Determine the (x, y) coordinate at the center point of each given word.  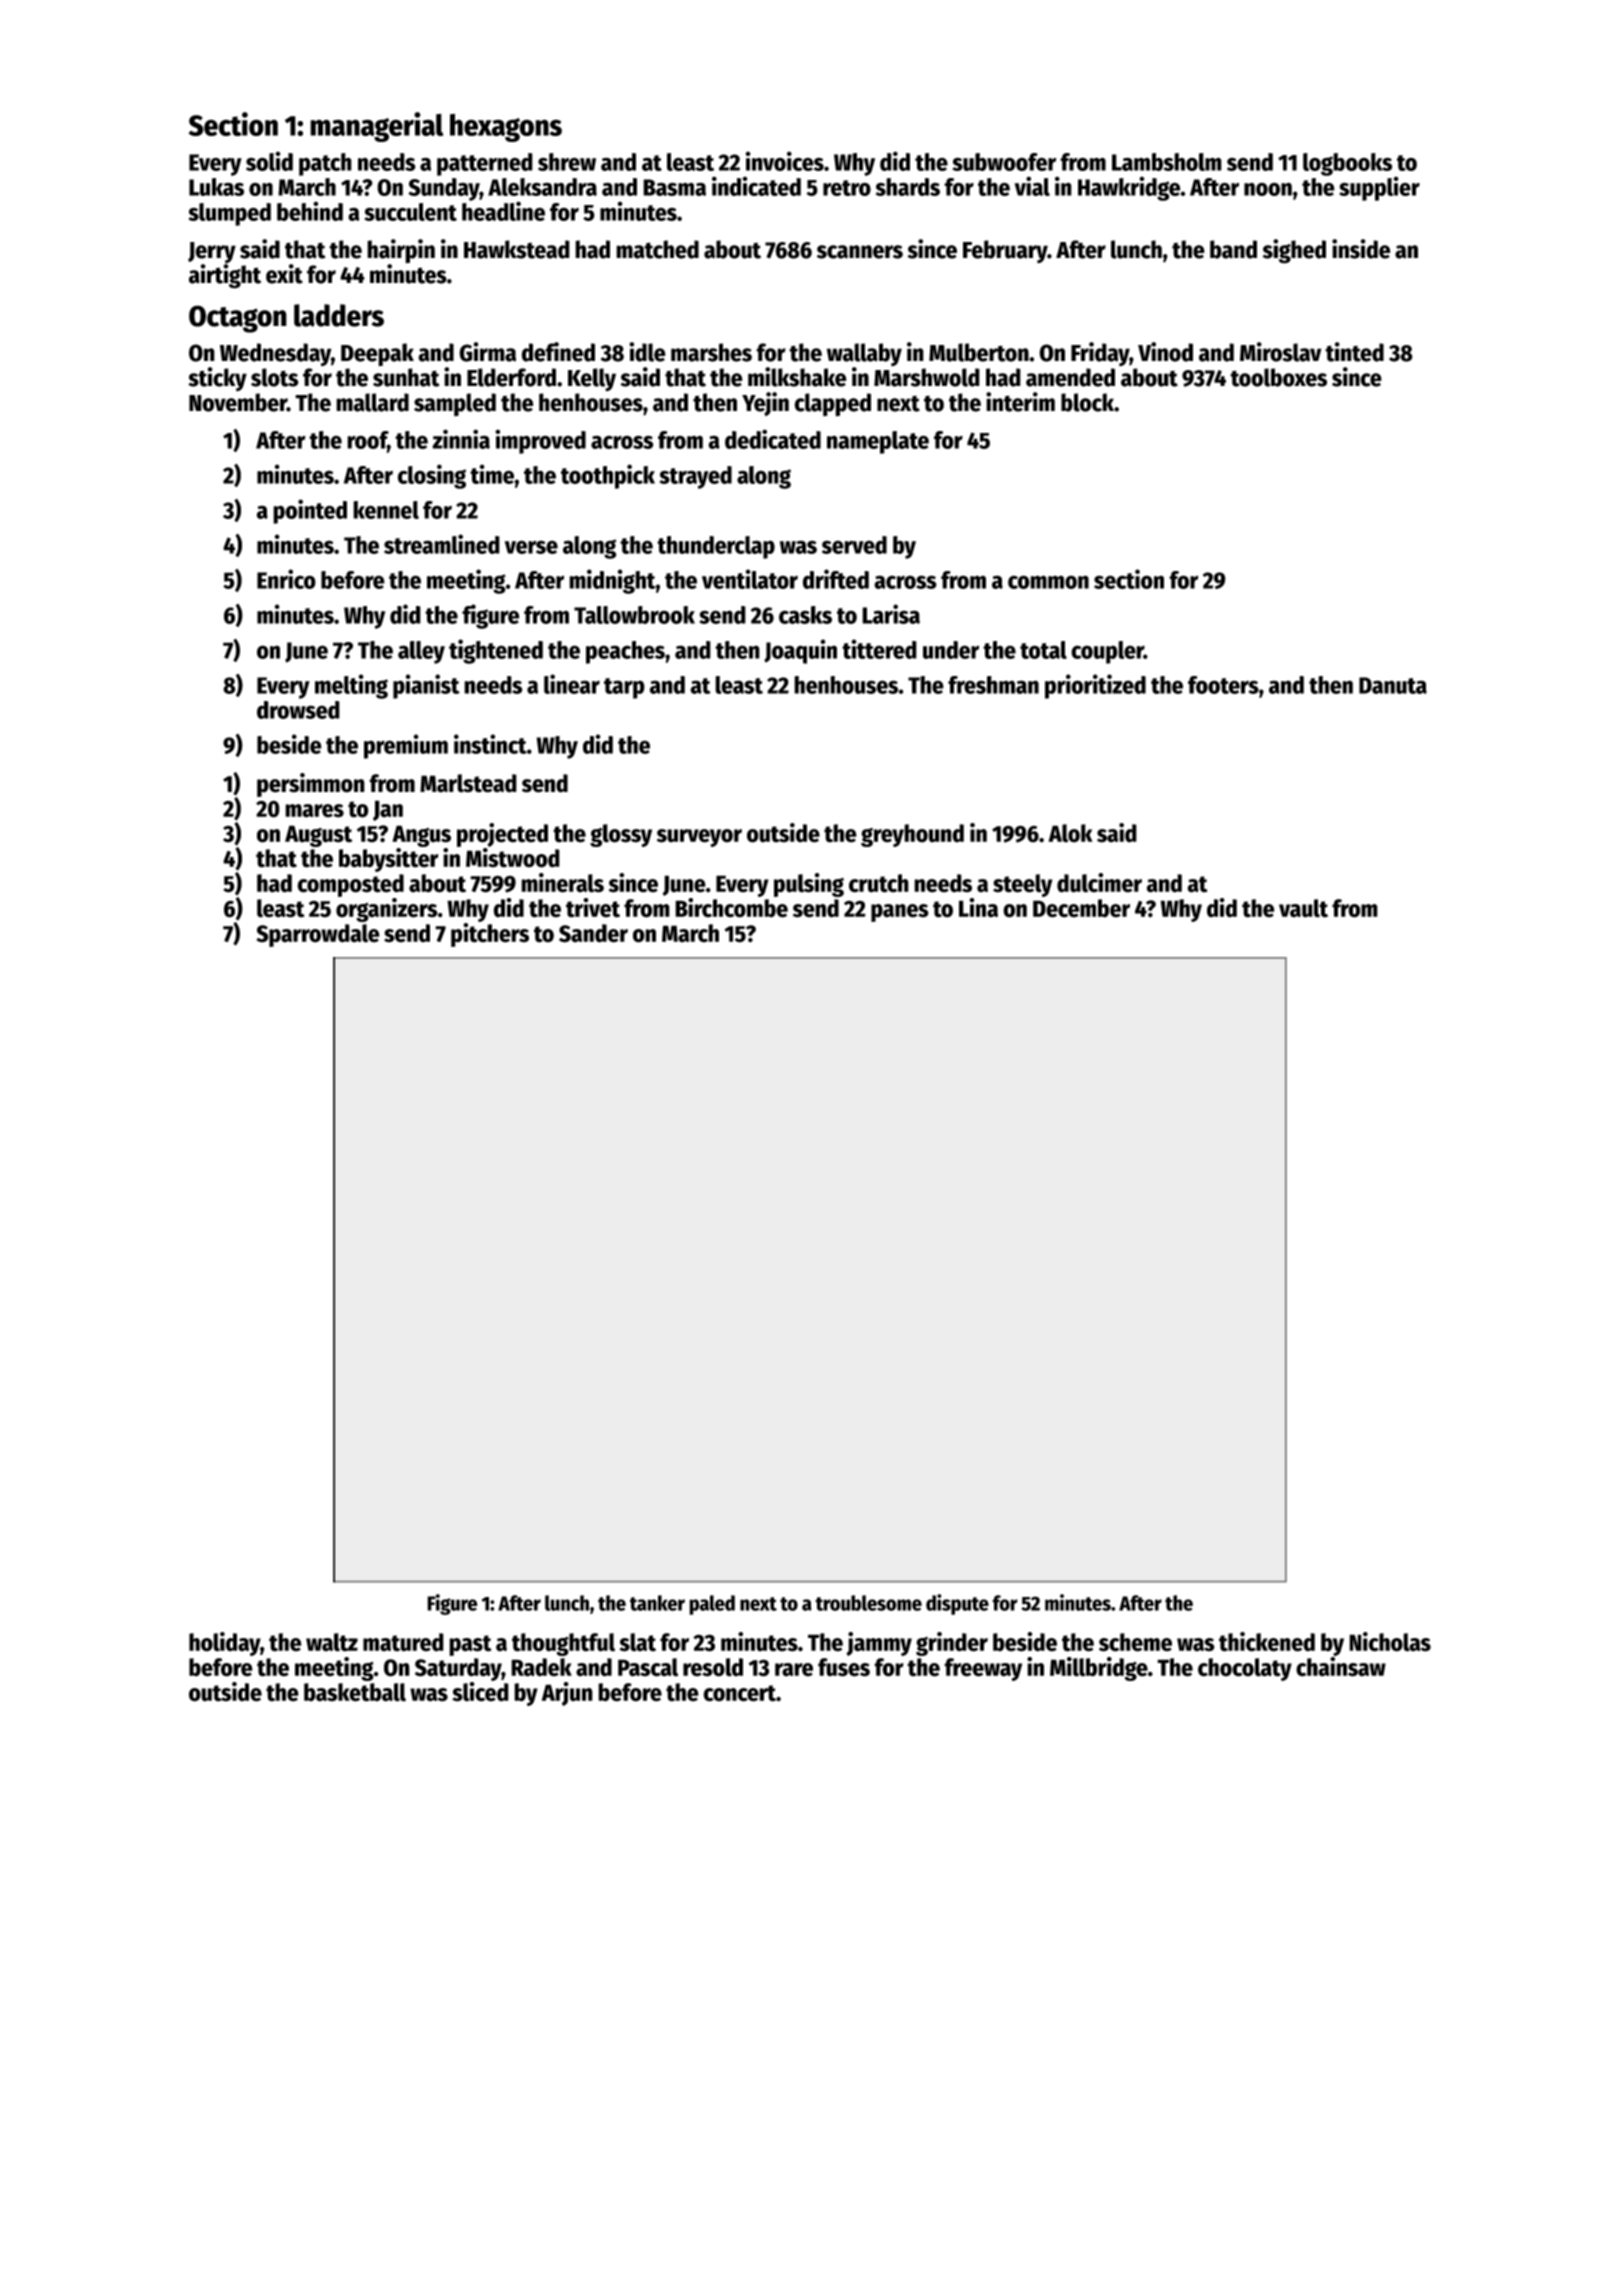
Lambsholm (1167, 162)
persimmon (311, 785)
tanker (657, 1603)
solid (269, 161)
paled (712, 1605)
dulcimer (1099, 883)
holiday (224, 1644)
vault (1303, 908)
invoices (785, 161)
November (238, 402)
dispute (957, 1604)
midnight (612, 581)
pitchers (490, 935)
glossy (621, 835)
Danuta (1393, 685)
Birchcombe (731, 908)
